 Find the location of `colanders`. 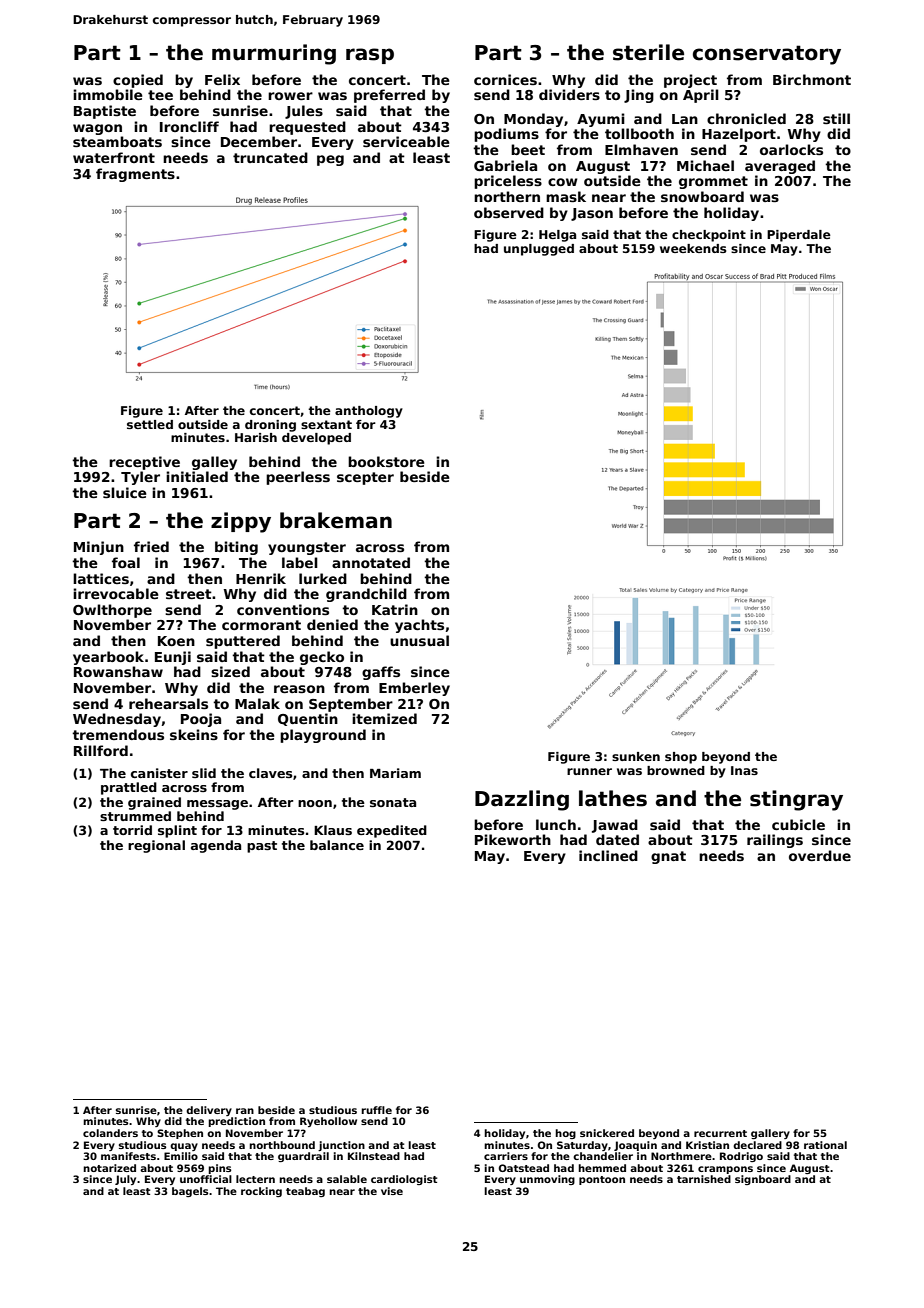

colanders is located at coordinates (110, 1133).
